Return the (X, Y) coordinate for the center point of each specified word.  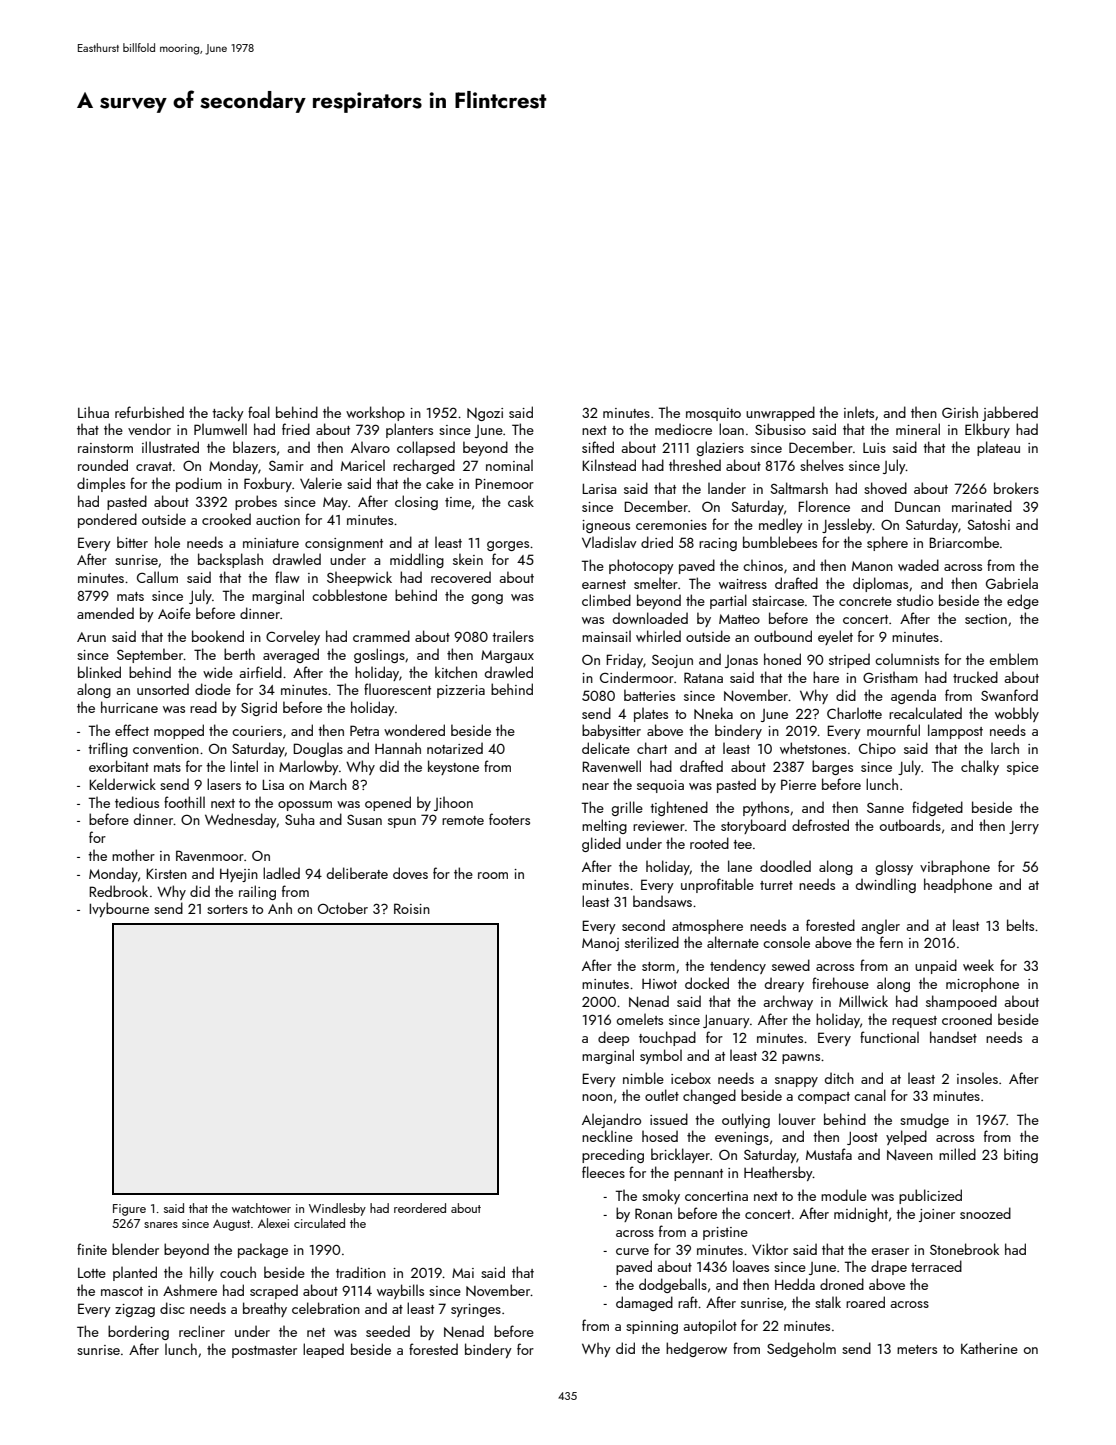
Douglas (318, 749)
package (263, 1250)
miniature (271, 543)
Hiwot (659, 984)
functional (889, 1037)
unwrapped (780, 413)
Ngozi (485, 414)
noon (597, 1097)
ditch (839, 1078)
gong (487, 599)
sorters (227, 909)
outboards (910, 825)
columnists (907, 659)
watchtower (261, 1208)
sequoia (660, 786)
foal (259, 412)
